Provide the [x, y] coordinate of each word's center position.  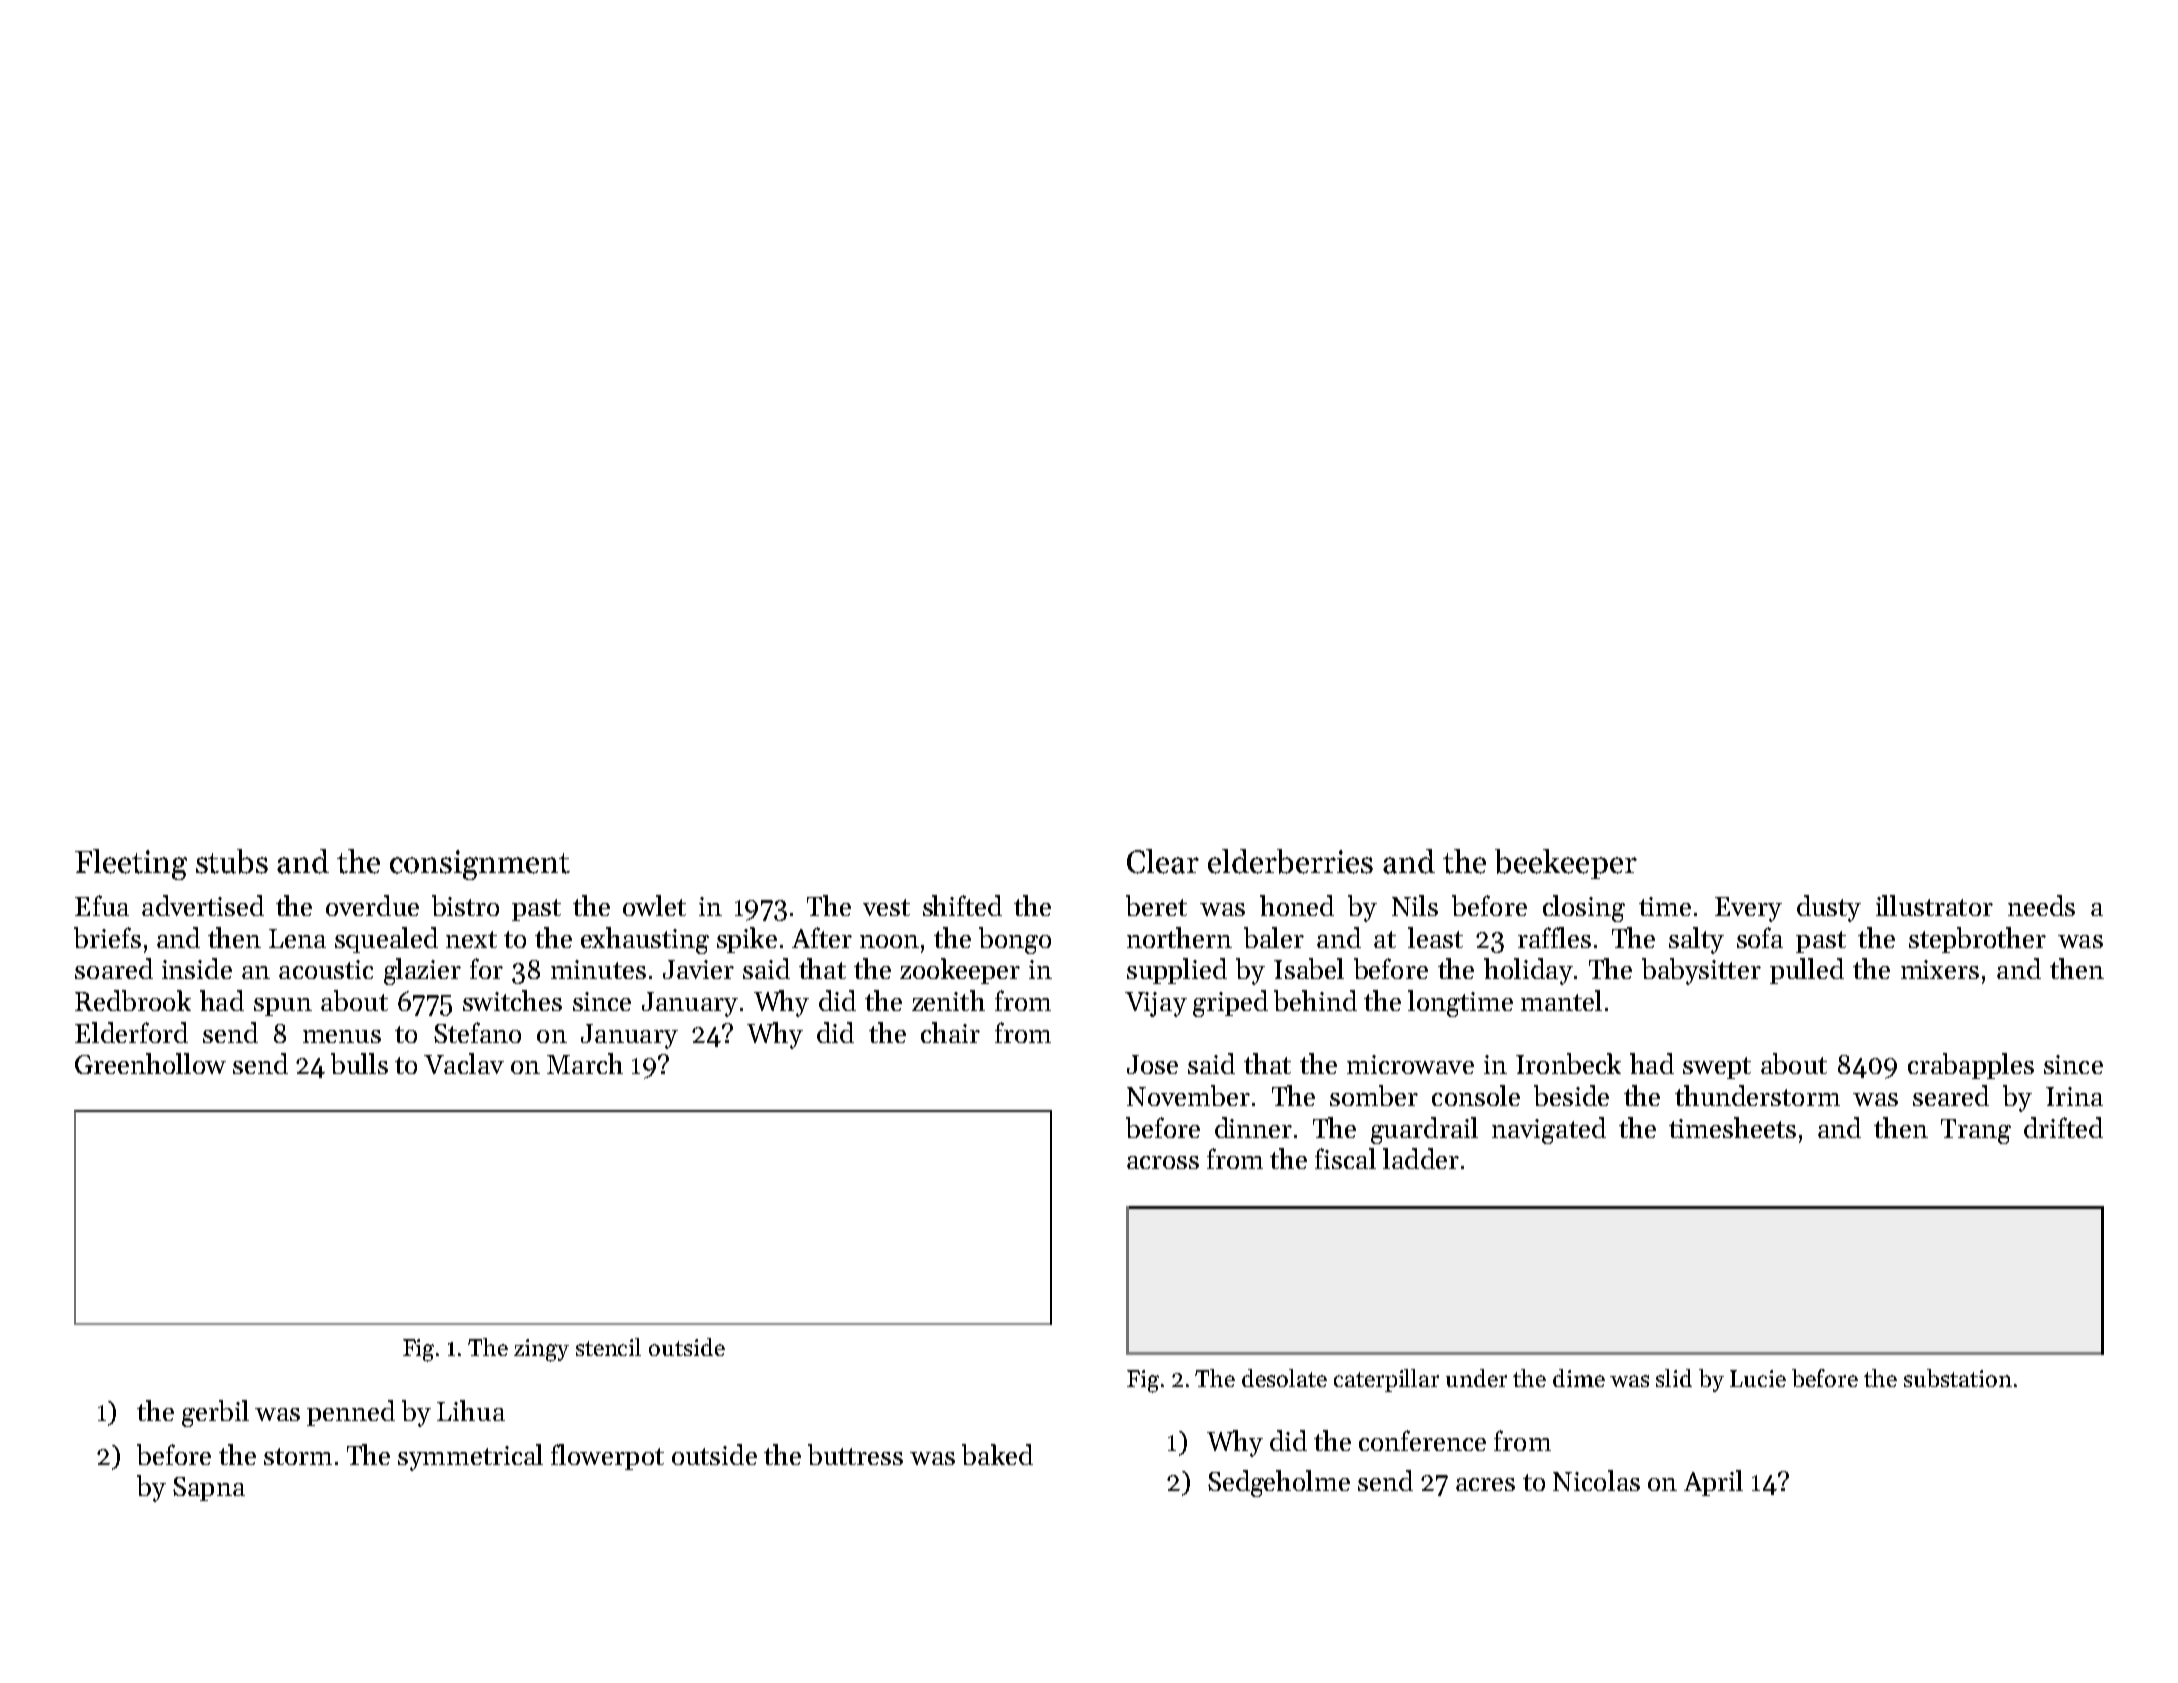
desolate [1284, 1378]
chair [950, 1032]
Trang [1976, 1131]
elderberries [1290, 861]
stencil [608, 1347]
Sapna [209, 1489]
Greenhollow [150, 1063]
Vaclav [464, 1063]
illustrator [1934, 905]
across [1163, 1162]
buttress [855, 1454]
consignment [480, 865]
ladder [1421, 1158]
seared [1951, 1095]
